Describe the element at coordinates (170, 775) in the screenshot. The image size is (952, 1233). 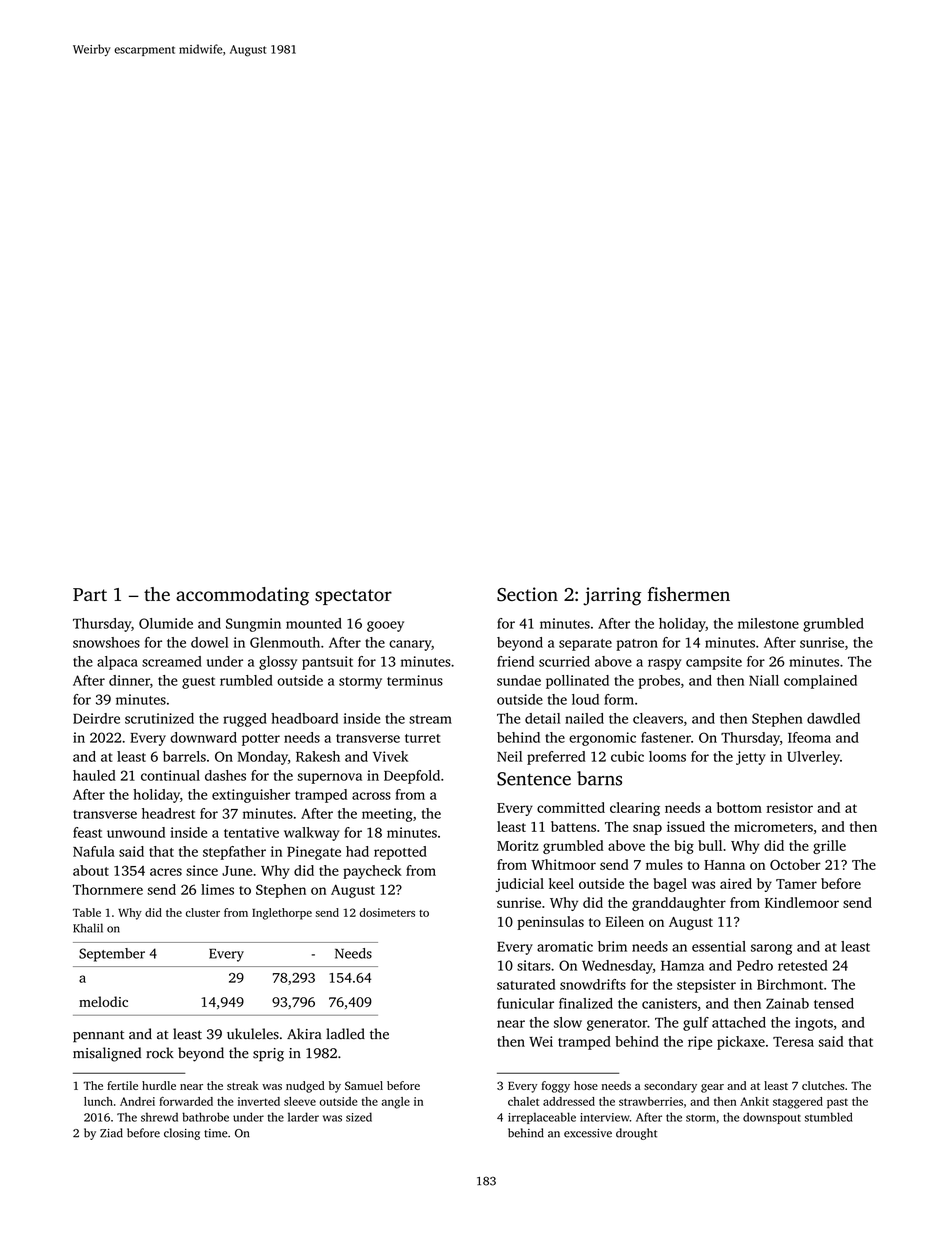
I see `continual` at that location.
